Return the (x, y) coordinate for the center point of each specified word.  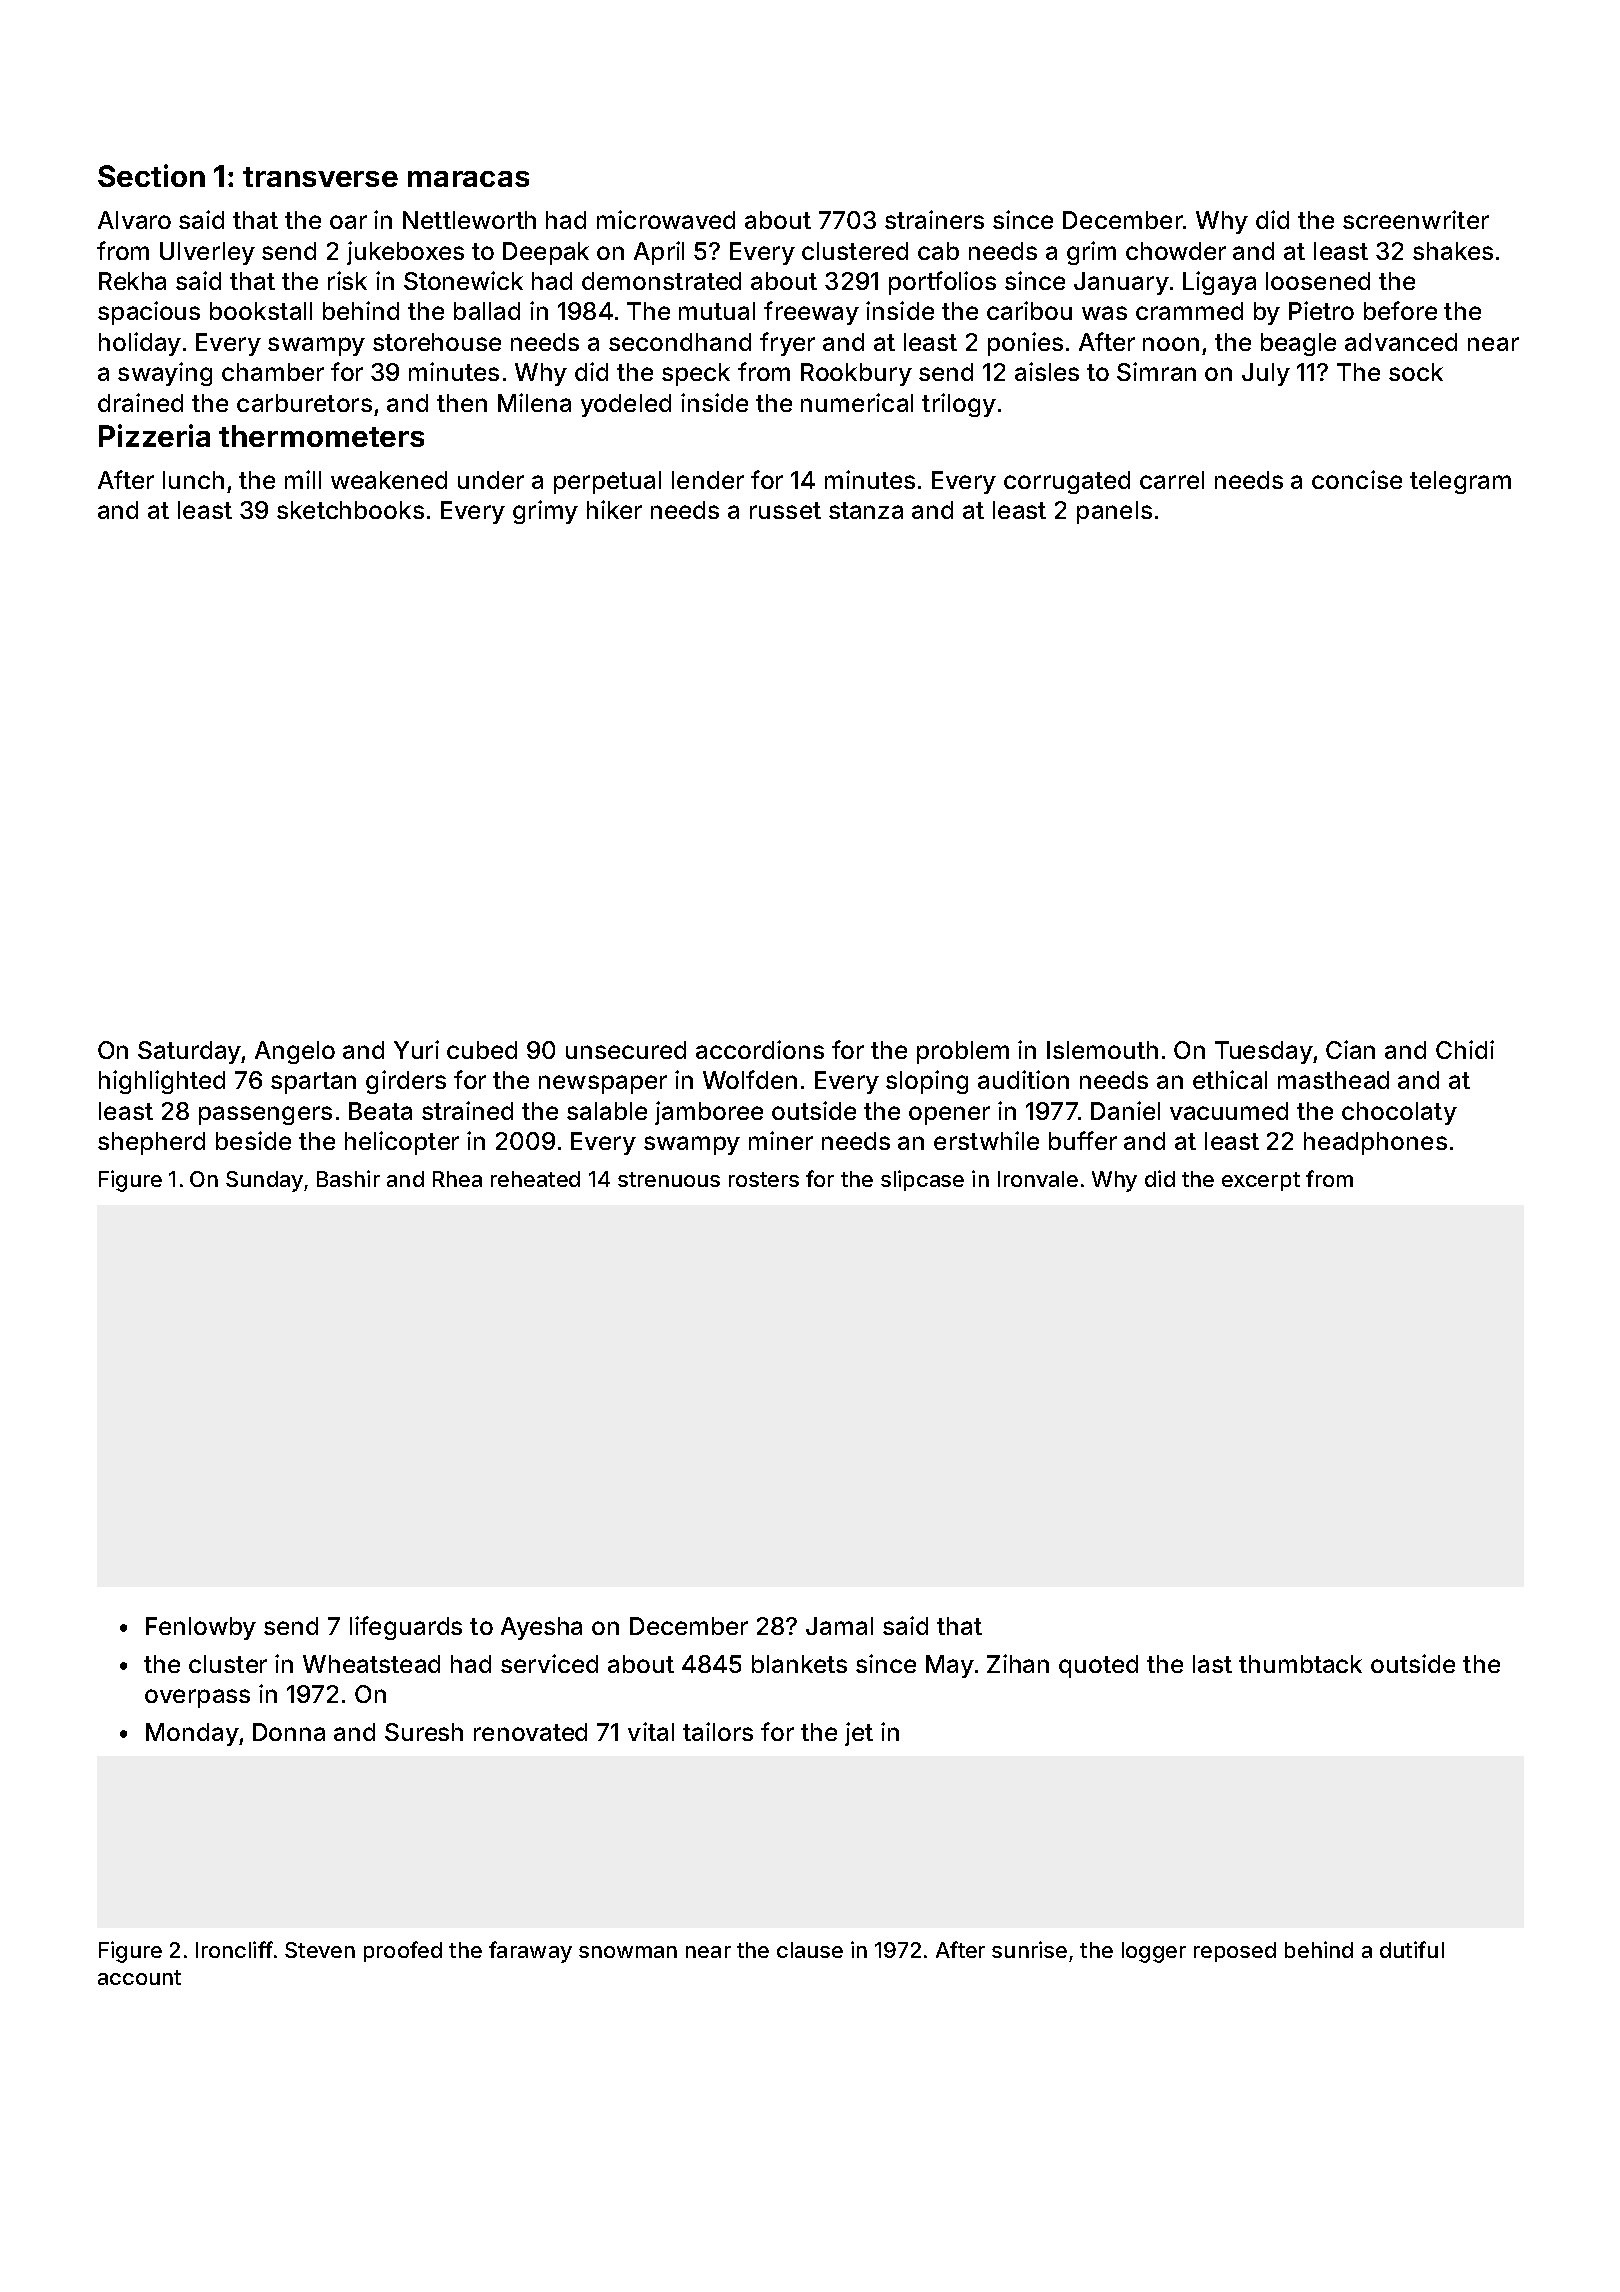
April (659, 253)
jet (859, 1734)
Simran (1156, 371)
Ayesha (541, 1628)
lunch (193, 480)
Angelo (295, 1052)
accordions (760, 1049)
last (1212, 1664)
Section (151, 175)
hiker (614, 509)
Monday (192, 1734)
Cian (1350, 1049)
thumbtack (1300, 1664)
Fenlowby (201, 1628)
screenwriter (1416, 219)
